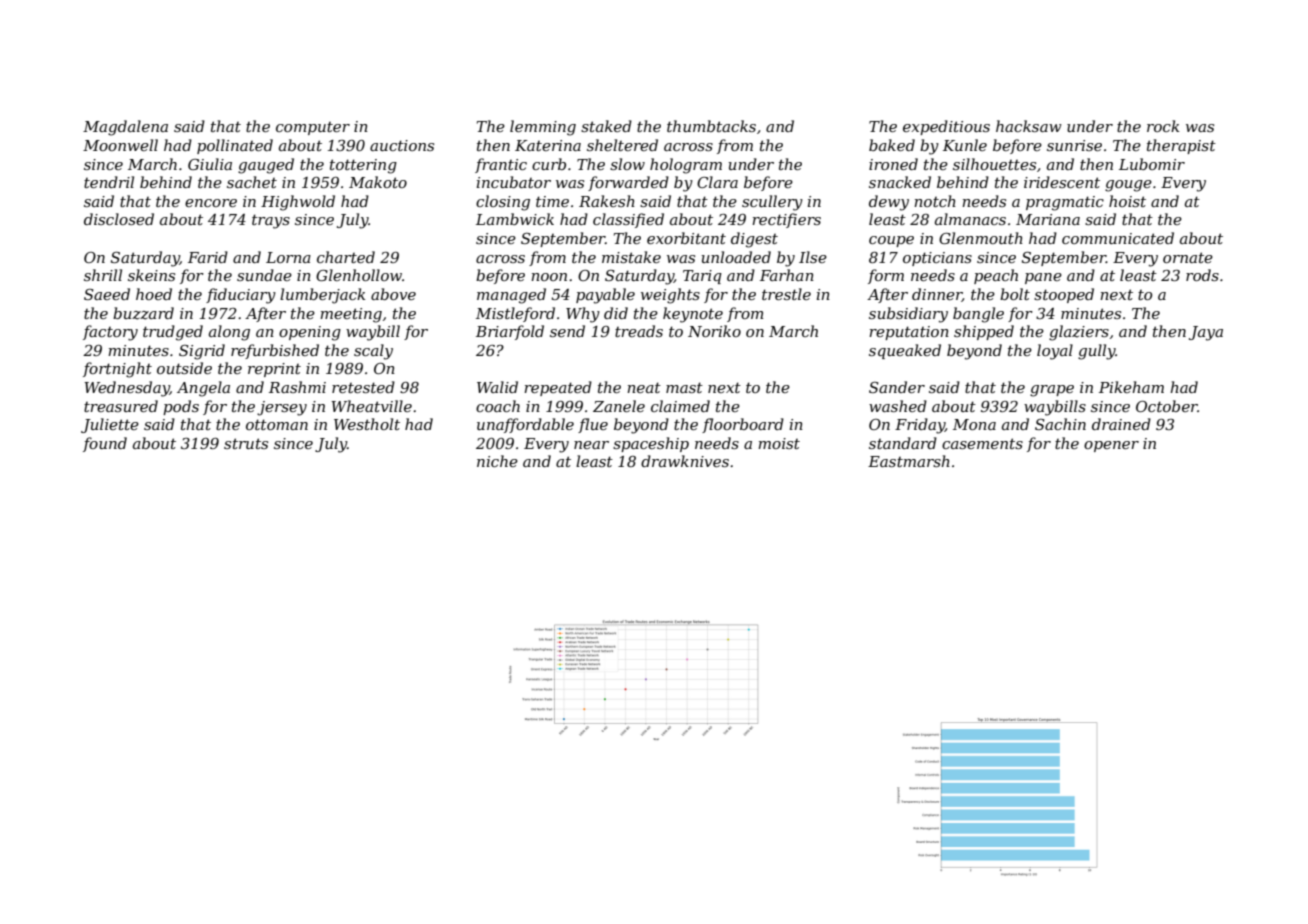  Describe the element at coordinates (909, 461) in the page. I see `Eastmarsh` at that location.
